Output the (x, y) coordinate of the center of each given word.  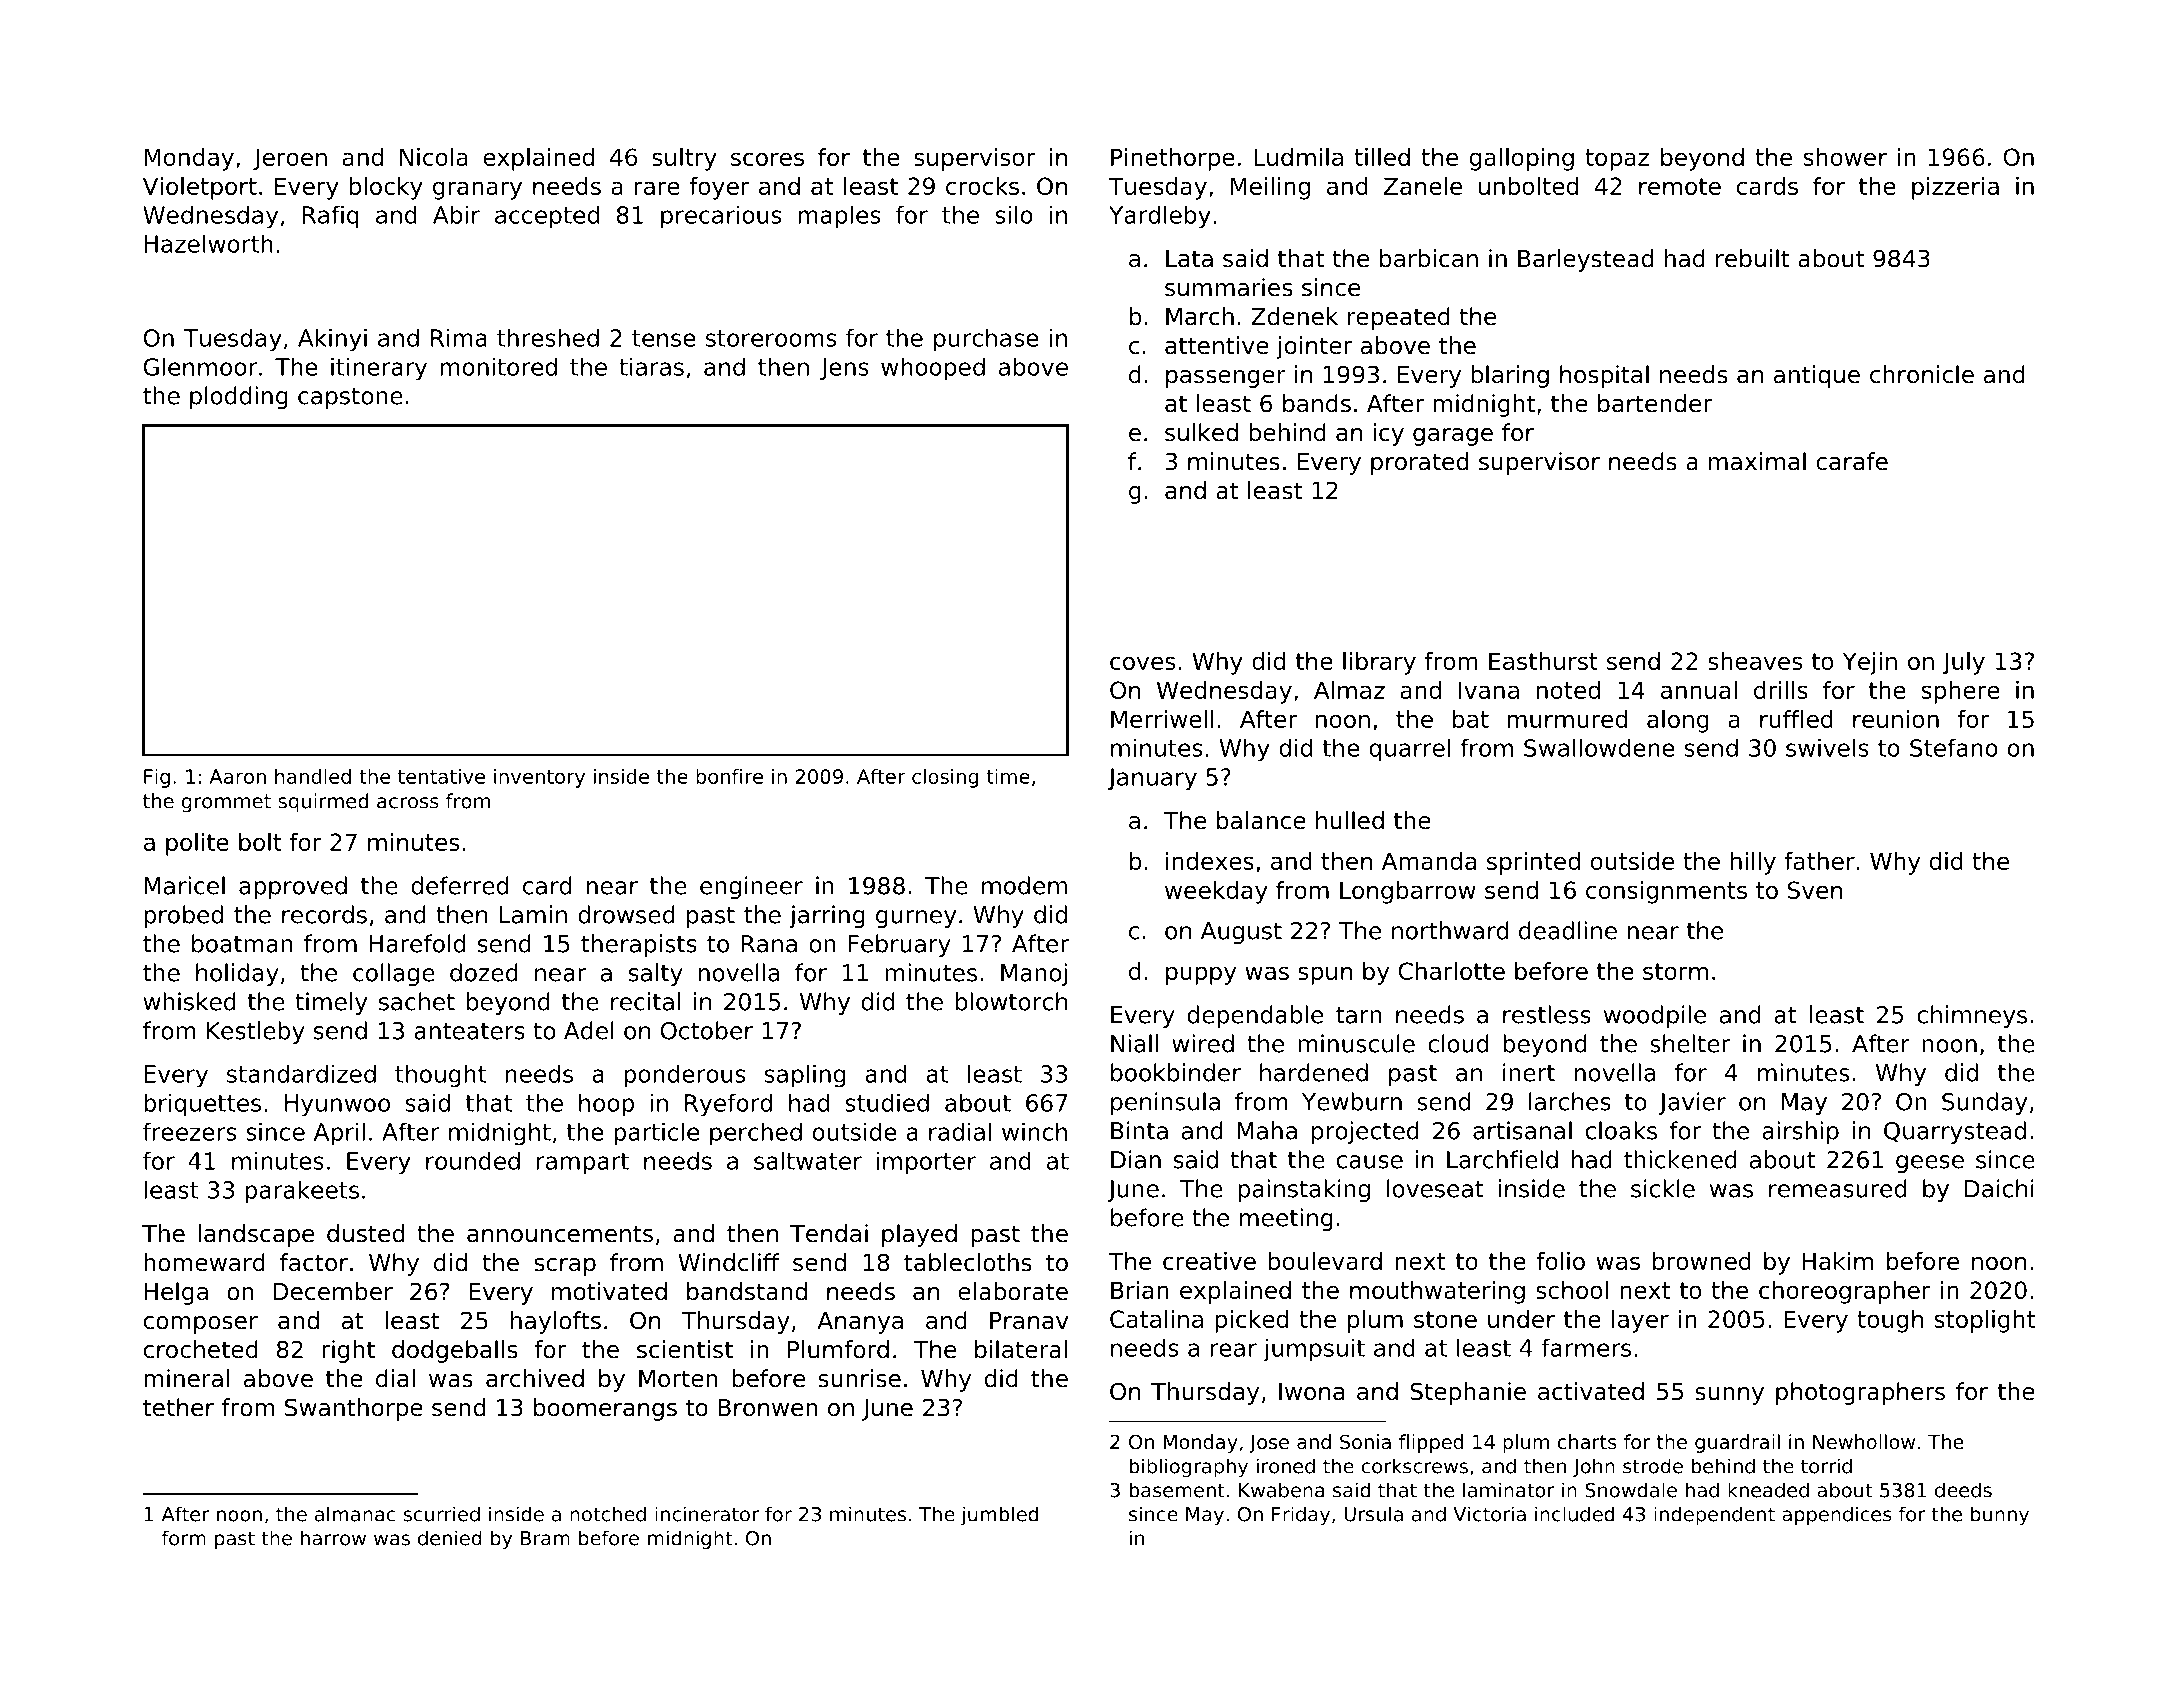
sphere (1961, 692)
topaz (1617, 160)
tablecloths (968, 1262)
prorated (1419, 463)
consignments (1666, 892)
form (184, 1538)
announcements (560, 1234)
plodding (239, 397)
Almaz (1349, 690)
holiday (237, 974)
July (1963, 663)
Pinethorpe (1173, 159)
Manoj (1034, 974)
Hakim (1838, 1261)
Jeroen (290, 159)
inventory (539, 778)
